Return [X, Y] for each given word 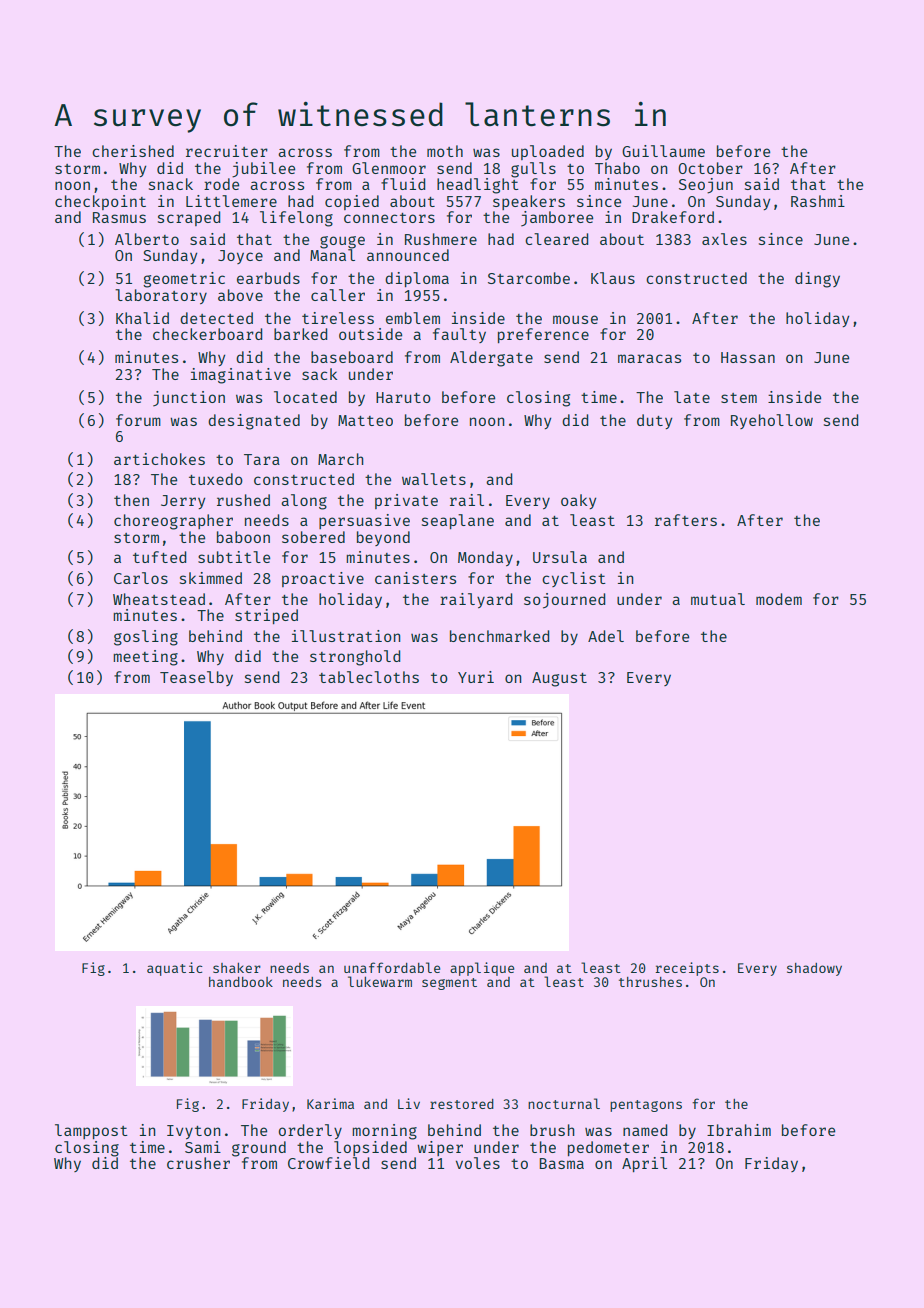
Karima [330, 1103]
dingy [817, 280]
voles [478, 1163]
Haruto [403, 397]
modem [779, 599]
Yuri [476, 677]
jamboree [557, 219]
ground [259, 1149]
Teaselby [196, 678]
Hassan [748, 357]
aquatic [175, 969]
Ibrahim [739, 1130]
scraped [189, 218]
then [131, 500]
